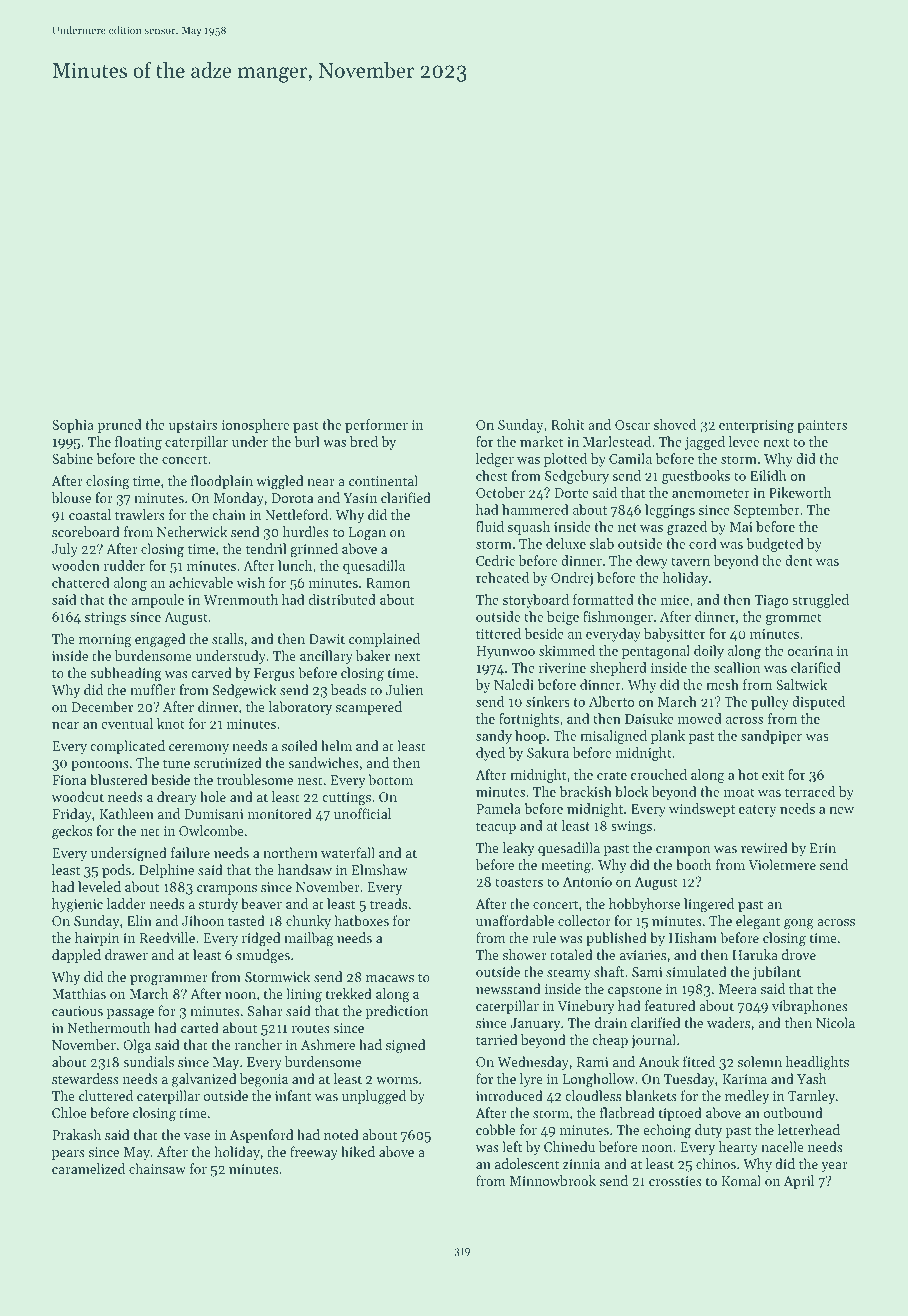 The width and height of the document is (908, 1316). What do you see at coordinates (68, 1155) in the document?
I see `pears` at bounding box center [68, 1155].
